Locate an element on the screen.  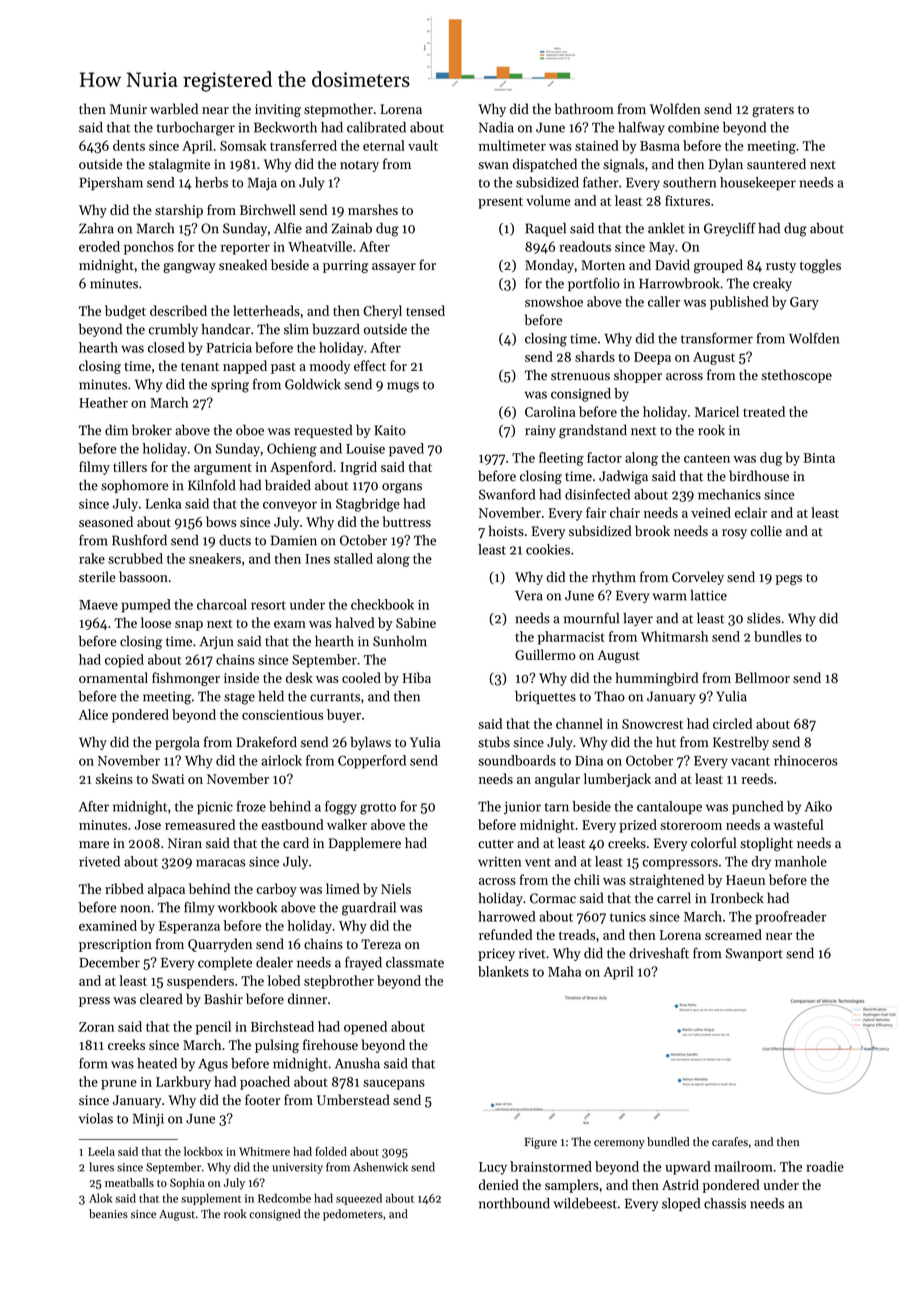
Maja is located at coordinates (262, 184).
